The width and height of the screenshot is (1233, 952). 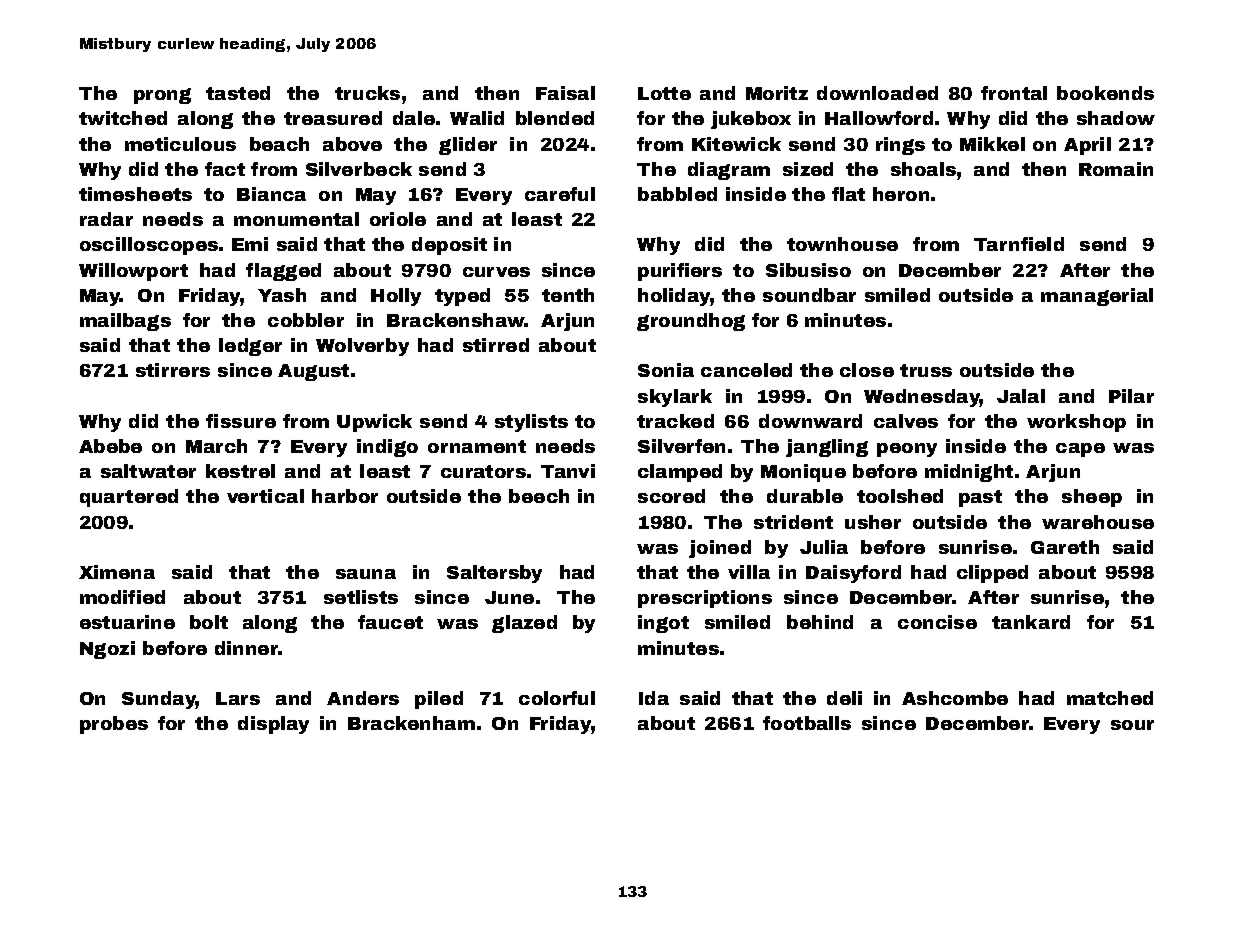 What do you see at coordinates (751, 120) in the screenshot?
I see `jukebox` at bounding box center [751, 120].
